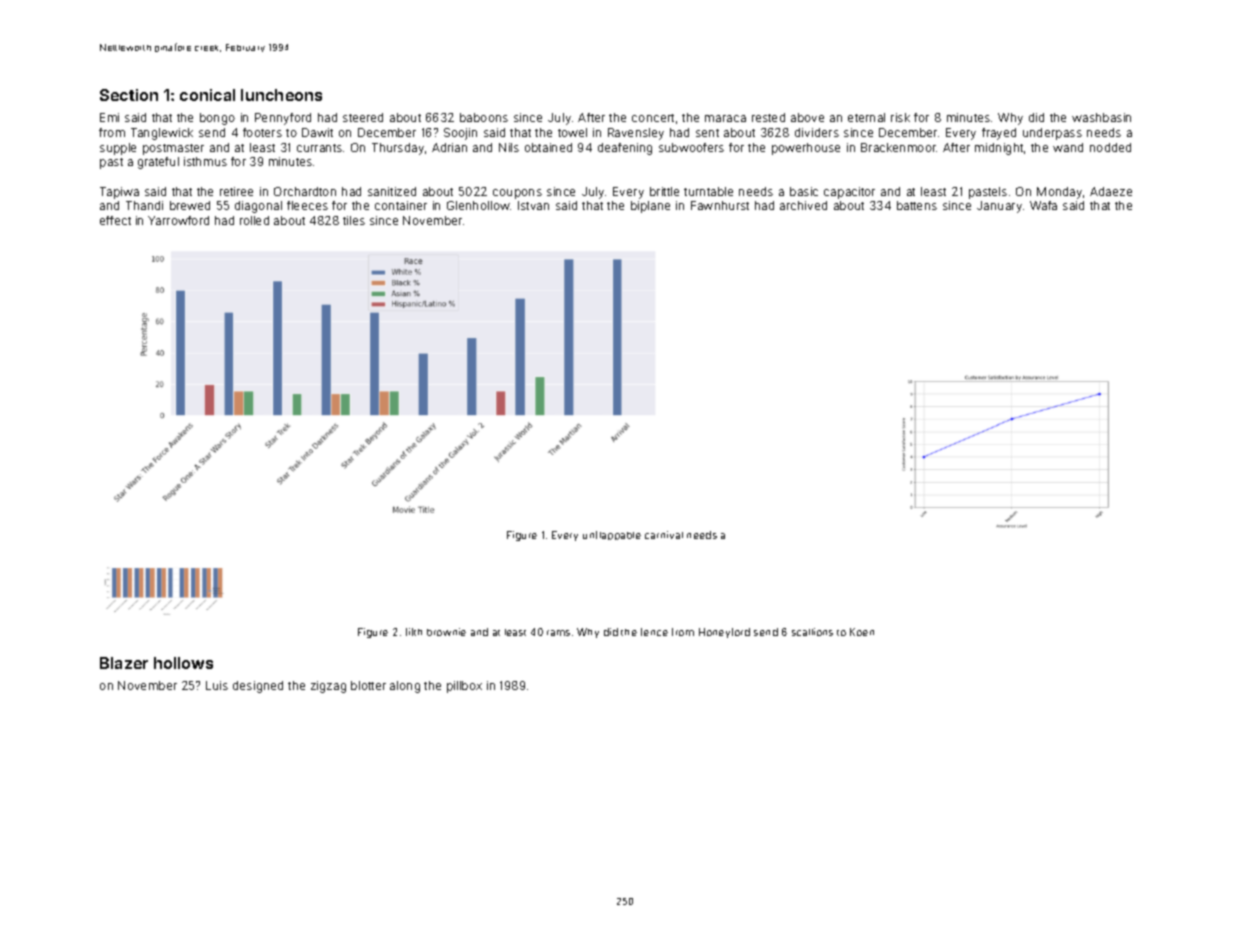 The image size is (1233, 952). I want to click on effect, so click(115, 220).
